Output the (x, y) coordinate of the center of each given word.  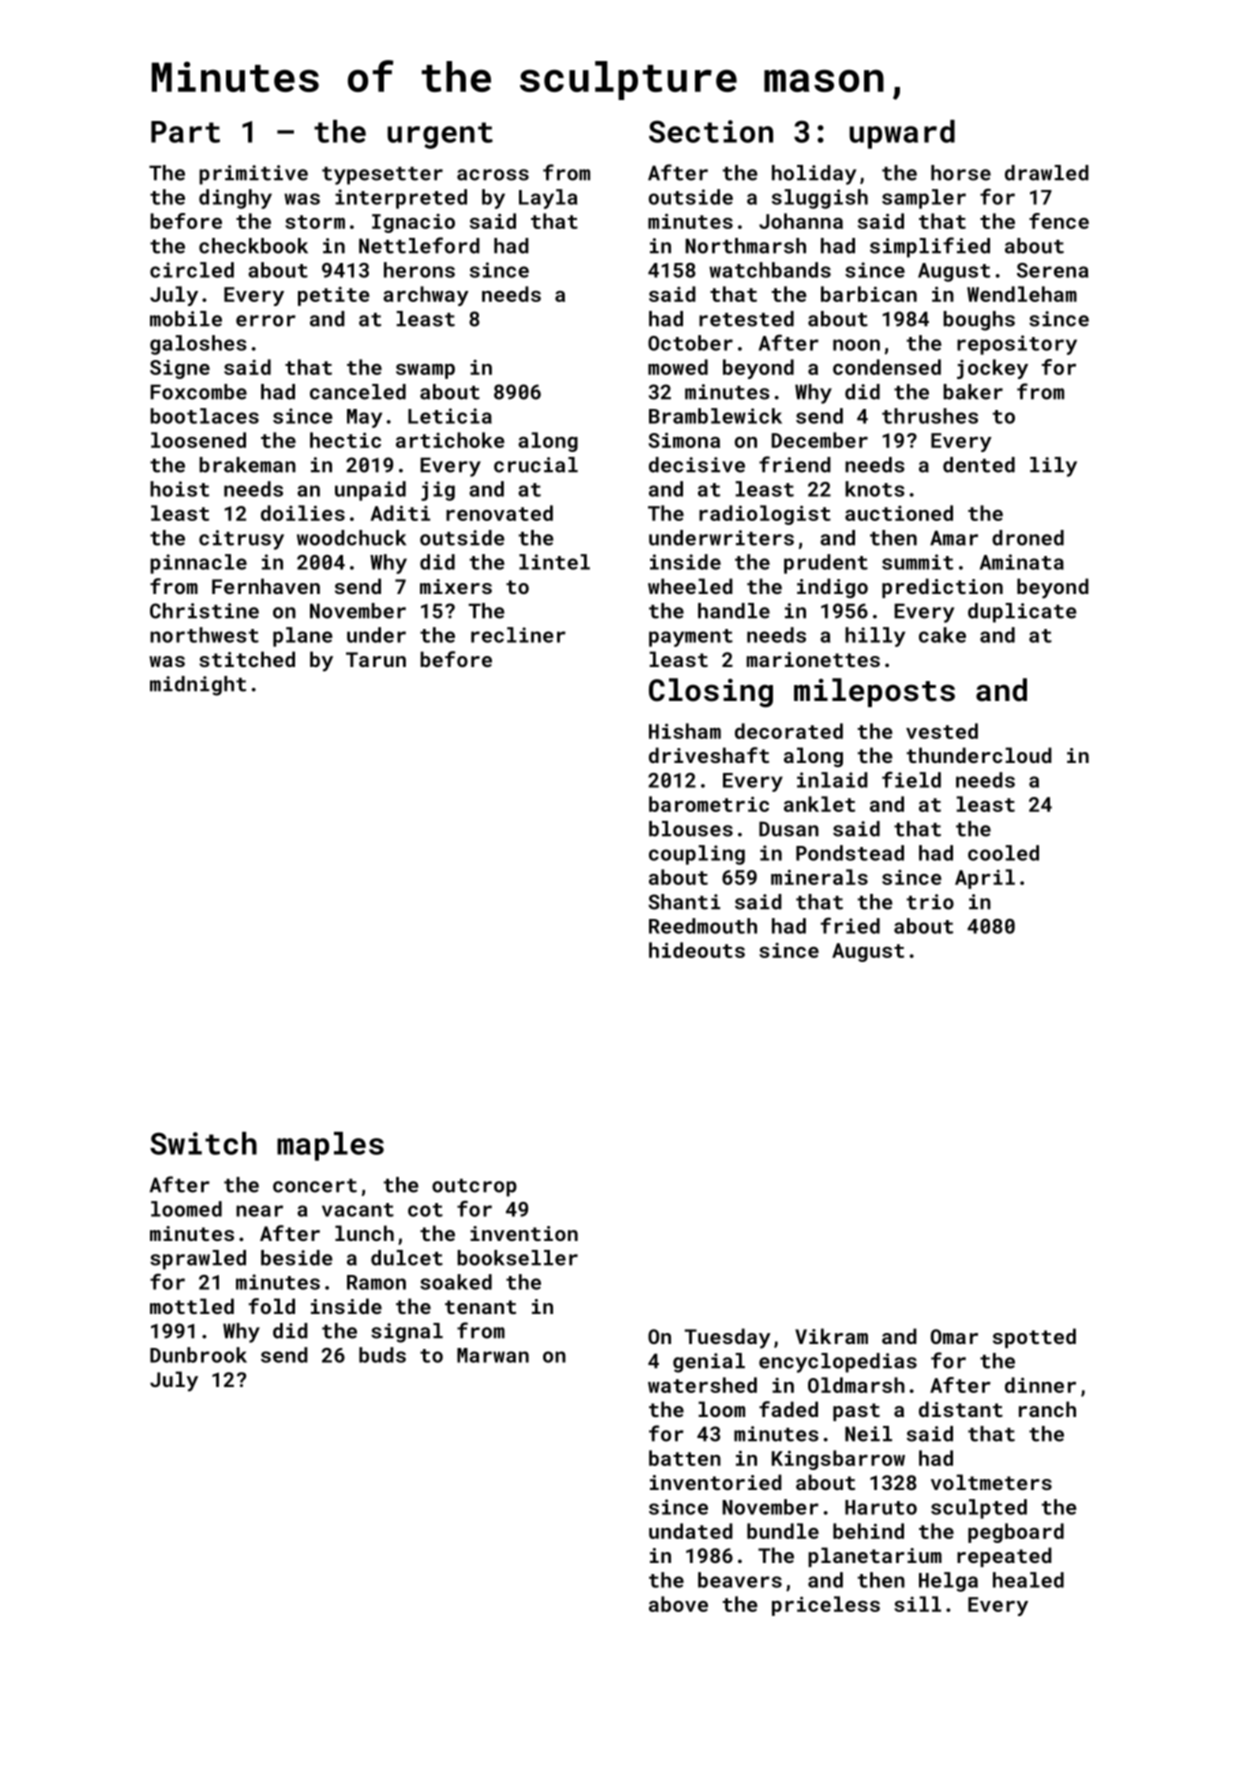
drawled (1047, 173)
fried (850, 925)
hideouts (697, 950)
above (678, 1604)
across (493, 175)
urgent (440, 135)
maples (330, 1146)
